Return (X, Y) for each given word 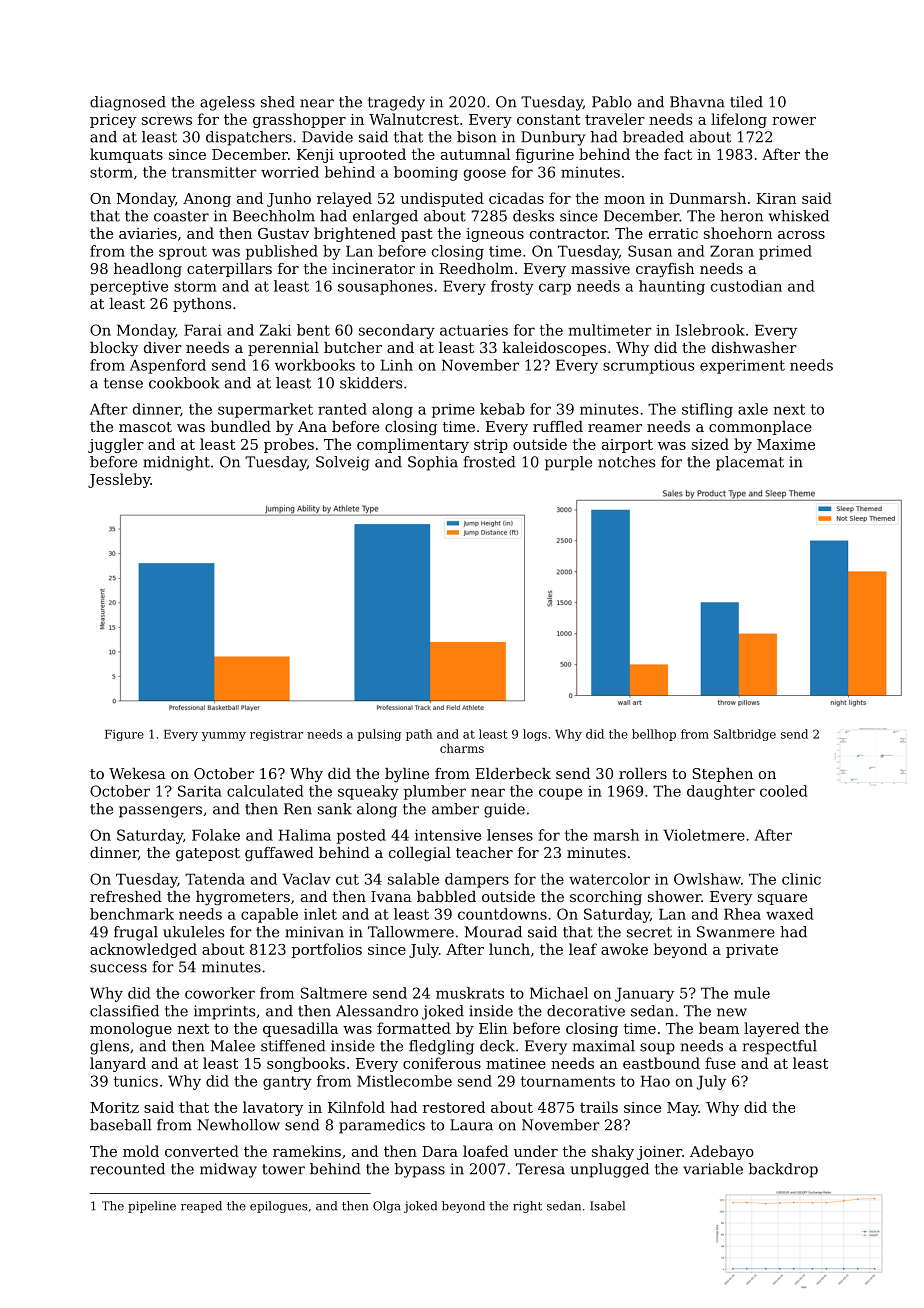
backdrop (783, 1170)
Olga (387, 1207)
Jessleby (119, 480)
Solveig (342, 463)
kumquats (126, 155)
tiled (746, 102)
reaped (201, 1207)
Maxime (786, 444)
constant (548, 119)
